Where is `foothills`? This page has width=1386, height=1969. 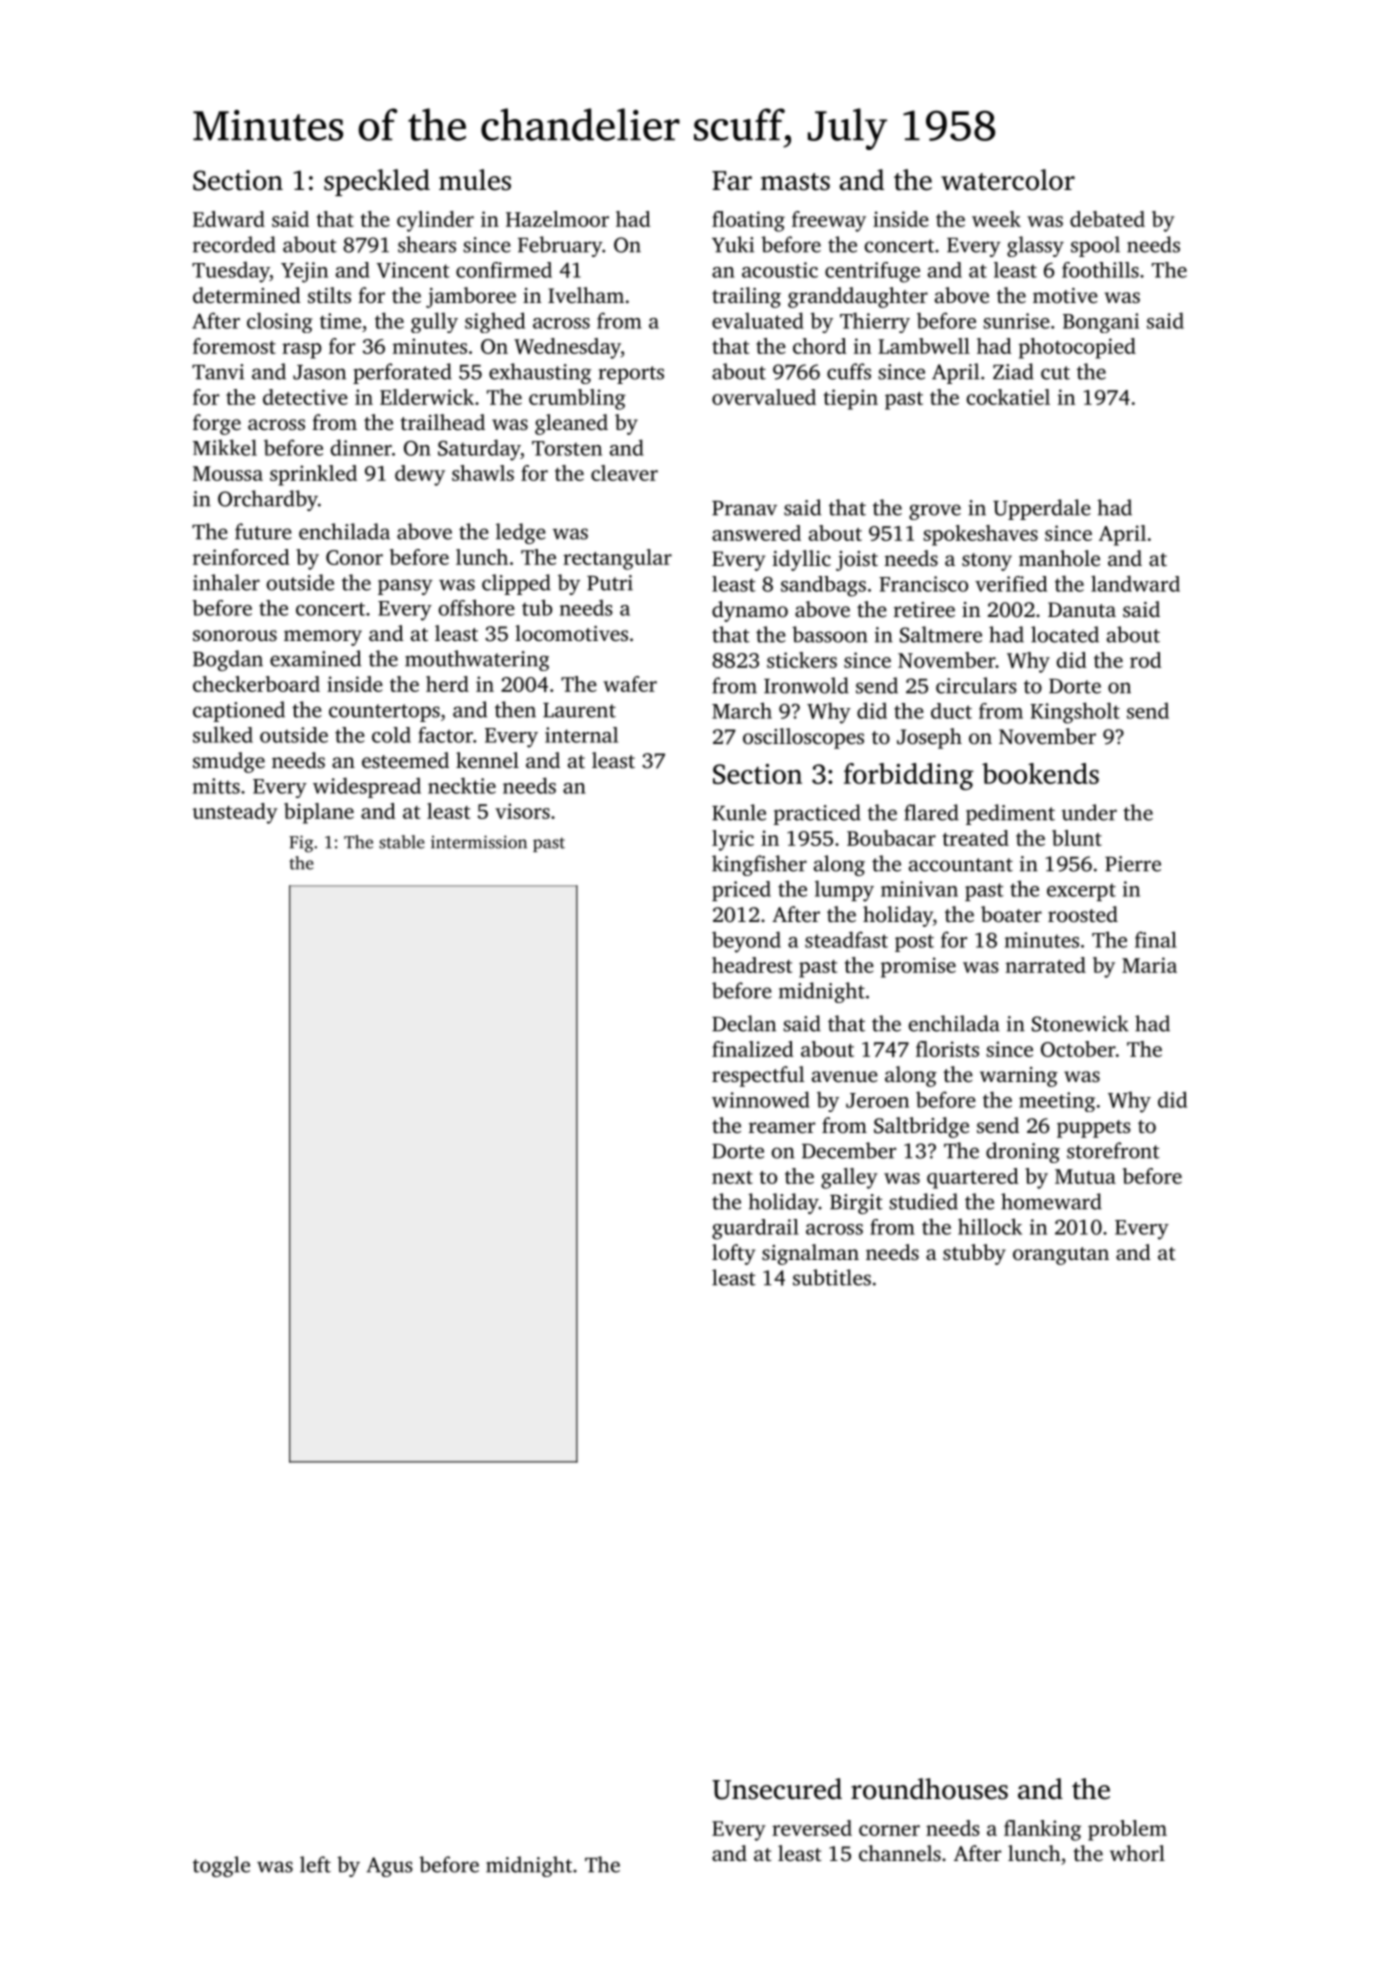 foothills is located at coordinates (1100, 270).
